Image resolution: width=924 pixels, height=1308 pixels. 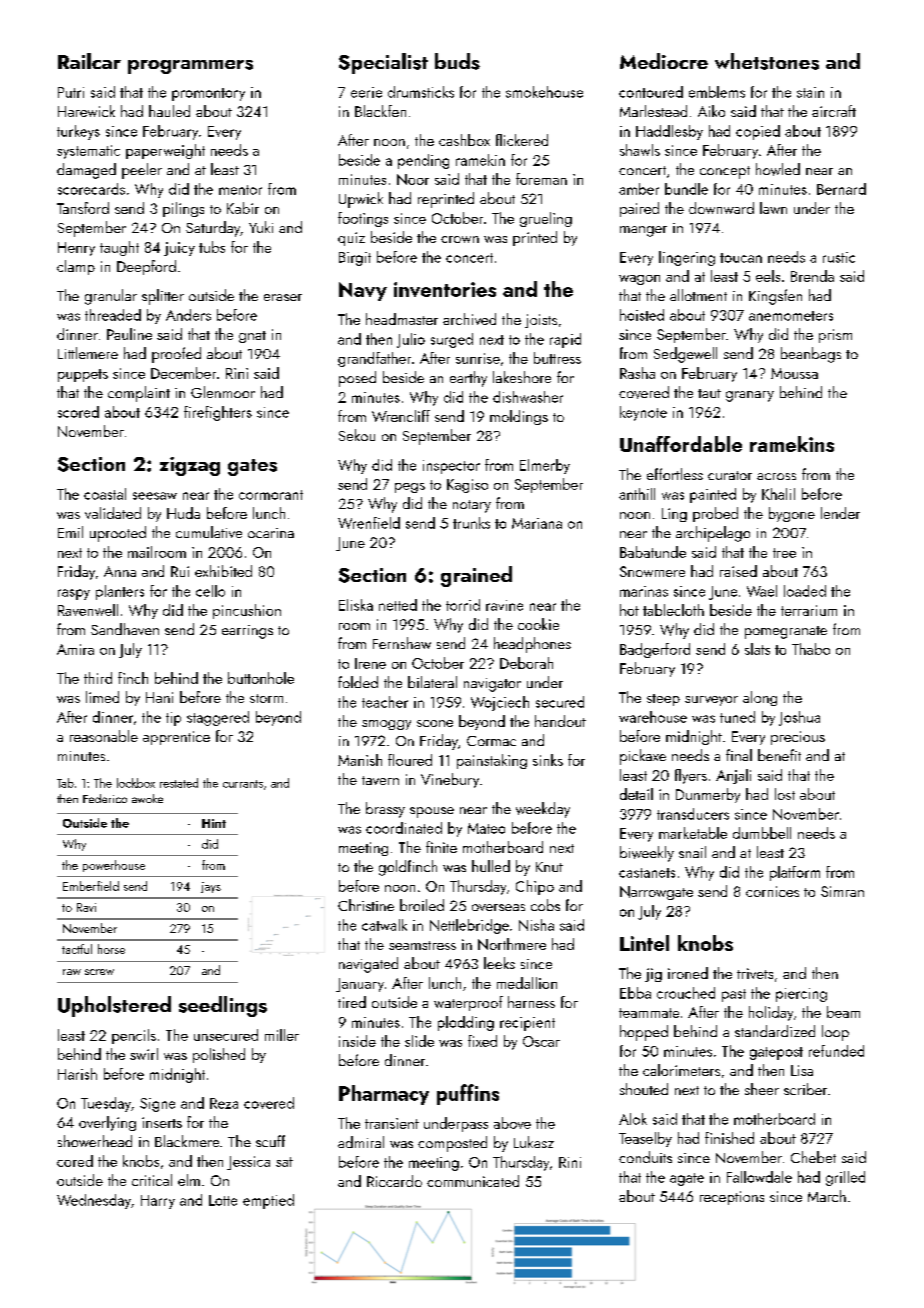 I want to click on whetstones, so click(x=767, y=61).
